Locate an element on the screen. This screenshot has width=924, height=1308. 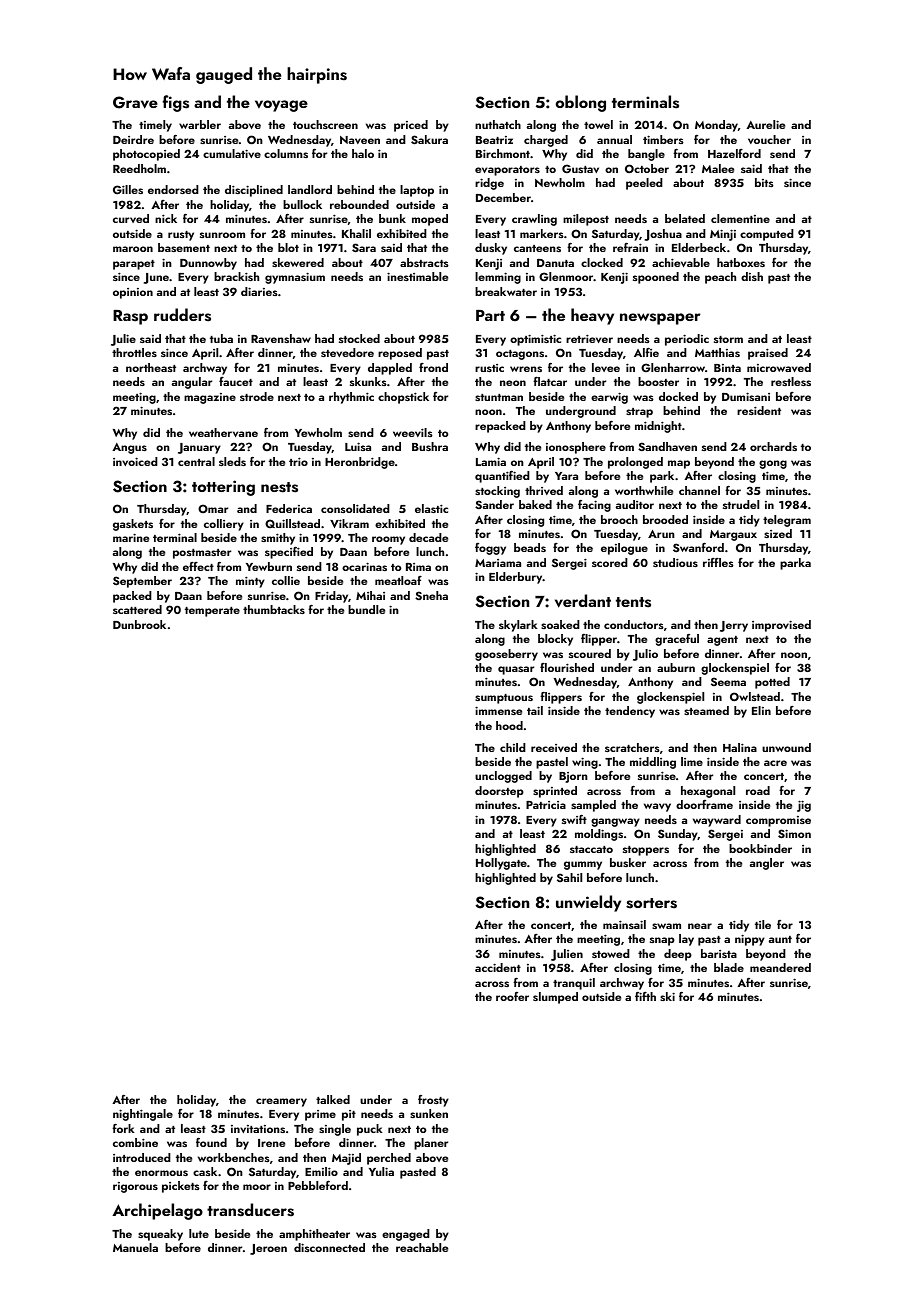
priced is located at coordinates (411, 126).
